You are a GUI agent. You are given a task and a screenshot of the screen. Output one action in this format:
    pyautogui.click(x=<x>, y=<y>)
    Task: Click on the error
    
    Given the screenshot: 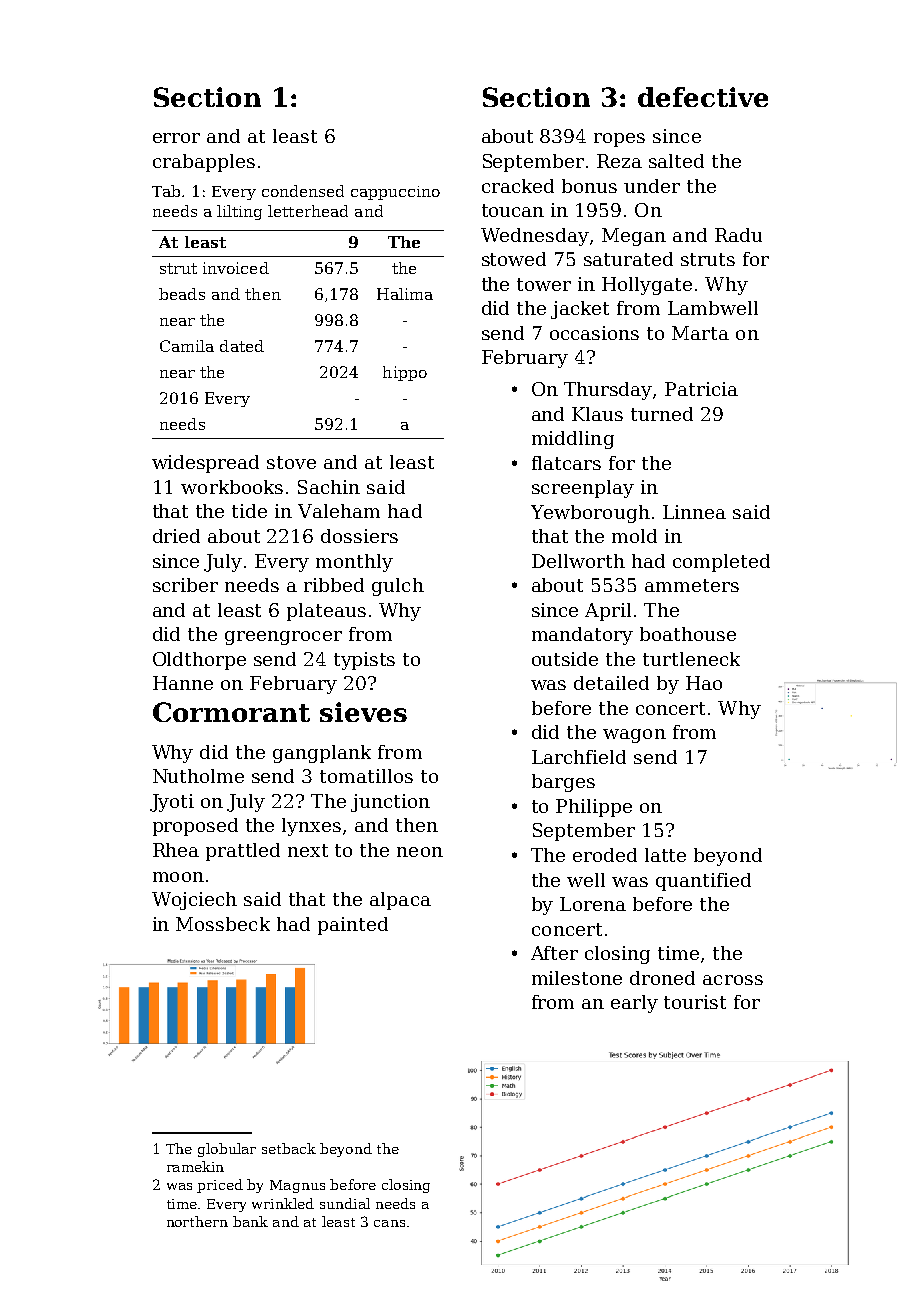 What is the action you would take?
    pyautogui.click(x=176, y=138)
